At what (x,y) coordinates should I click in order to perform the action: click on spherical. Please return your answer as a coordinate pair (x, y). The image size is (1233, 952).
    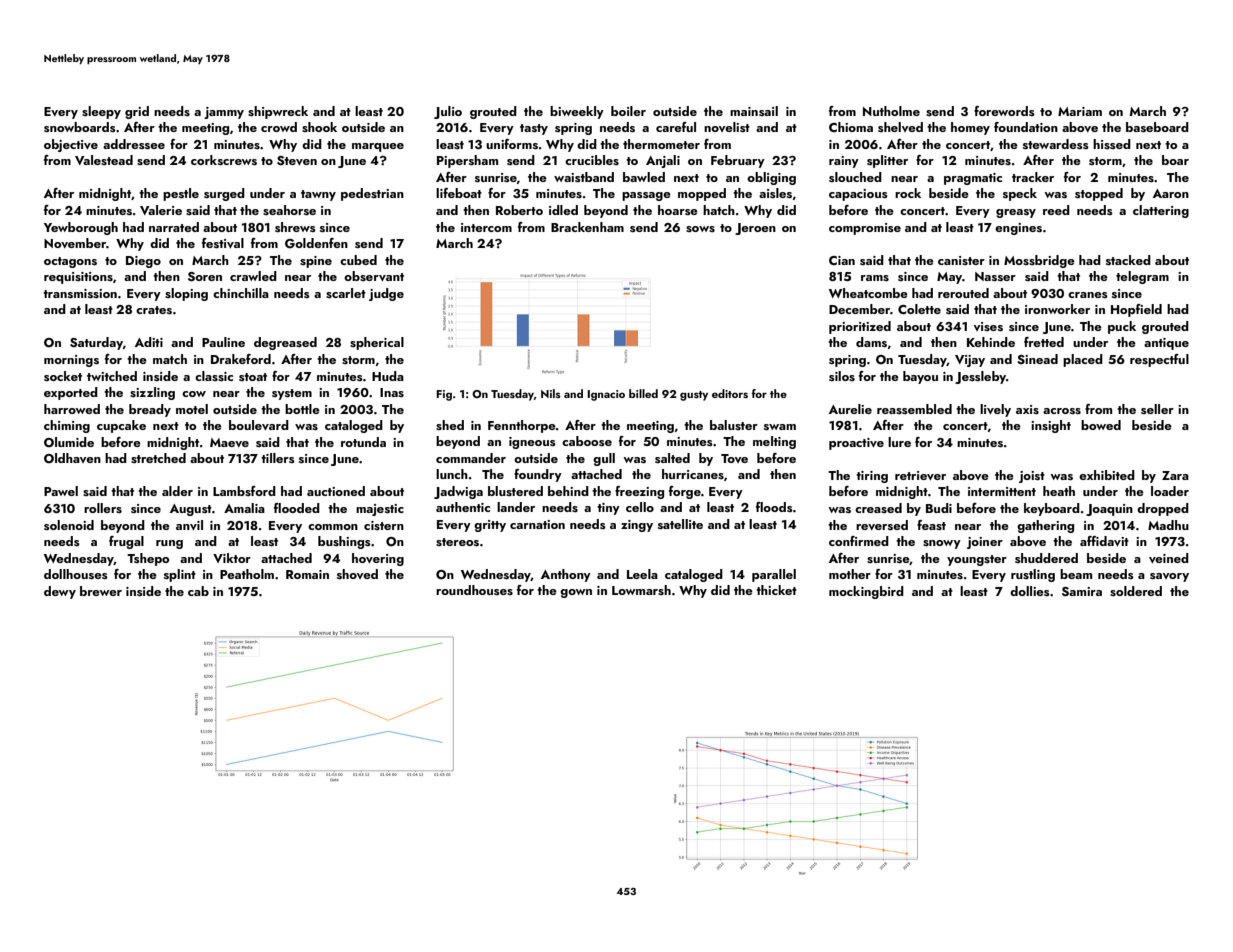
    Looking at the image, I should click on (377, 343).
